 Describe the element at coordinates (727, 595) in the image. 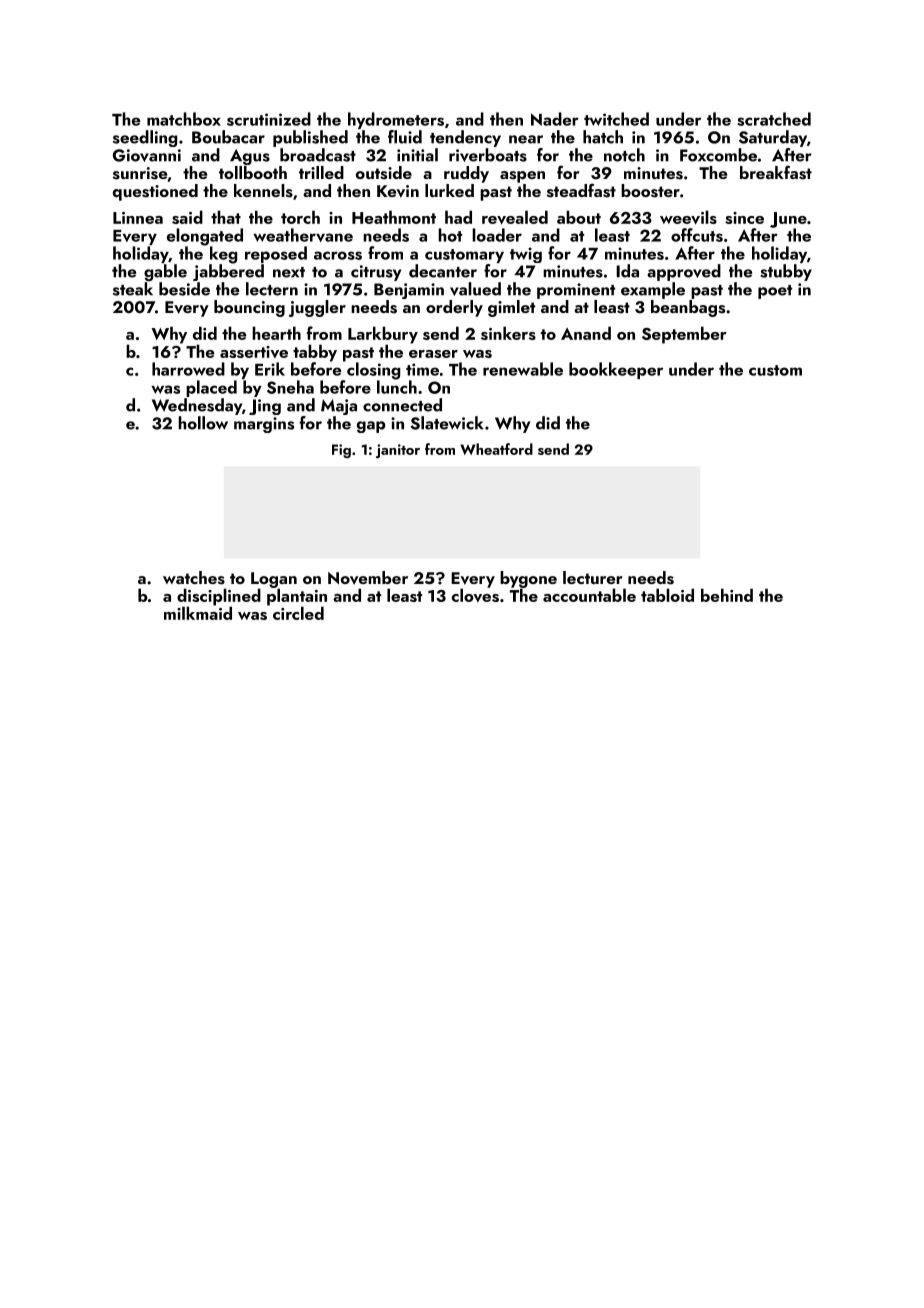

I see `behind` at that location.
